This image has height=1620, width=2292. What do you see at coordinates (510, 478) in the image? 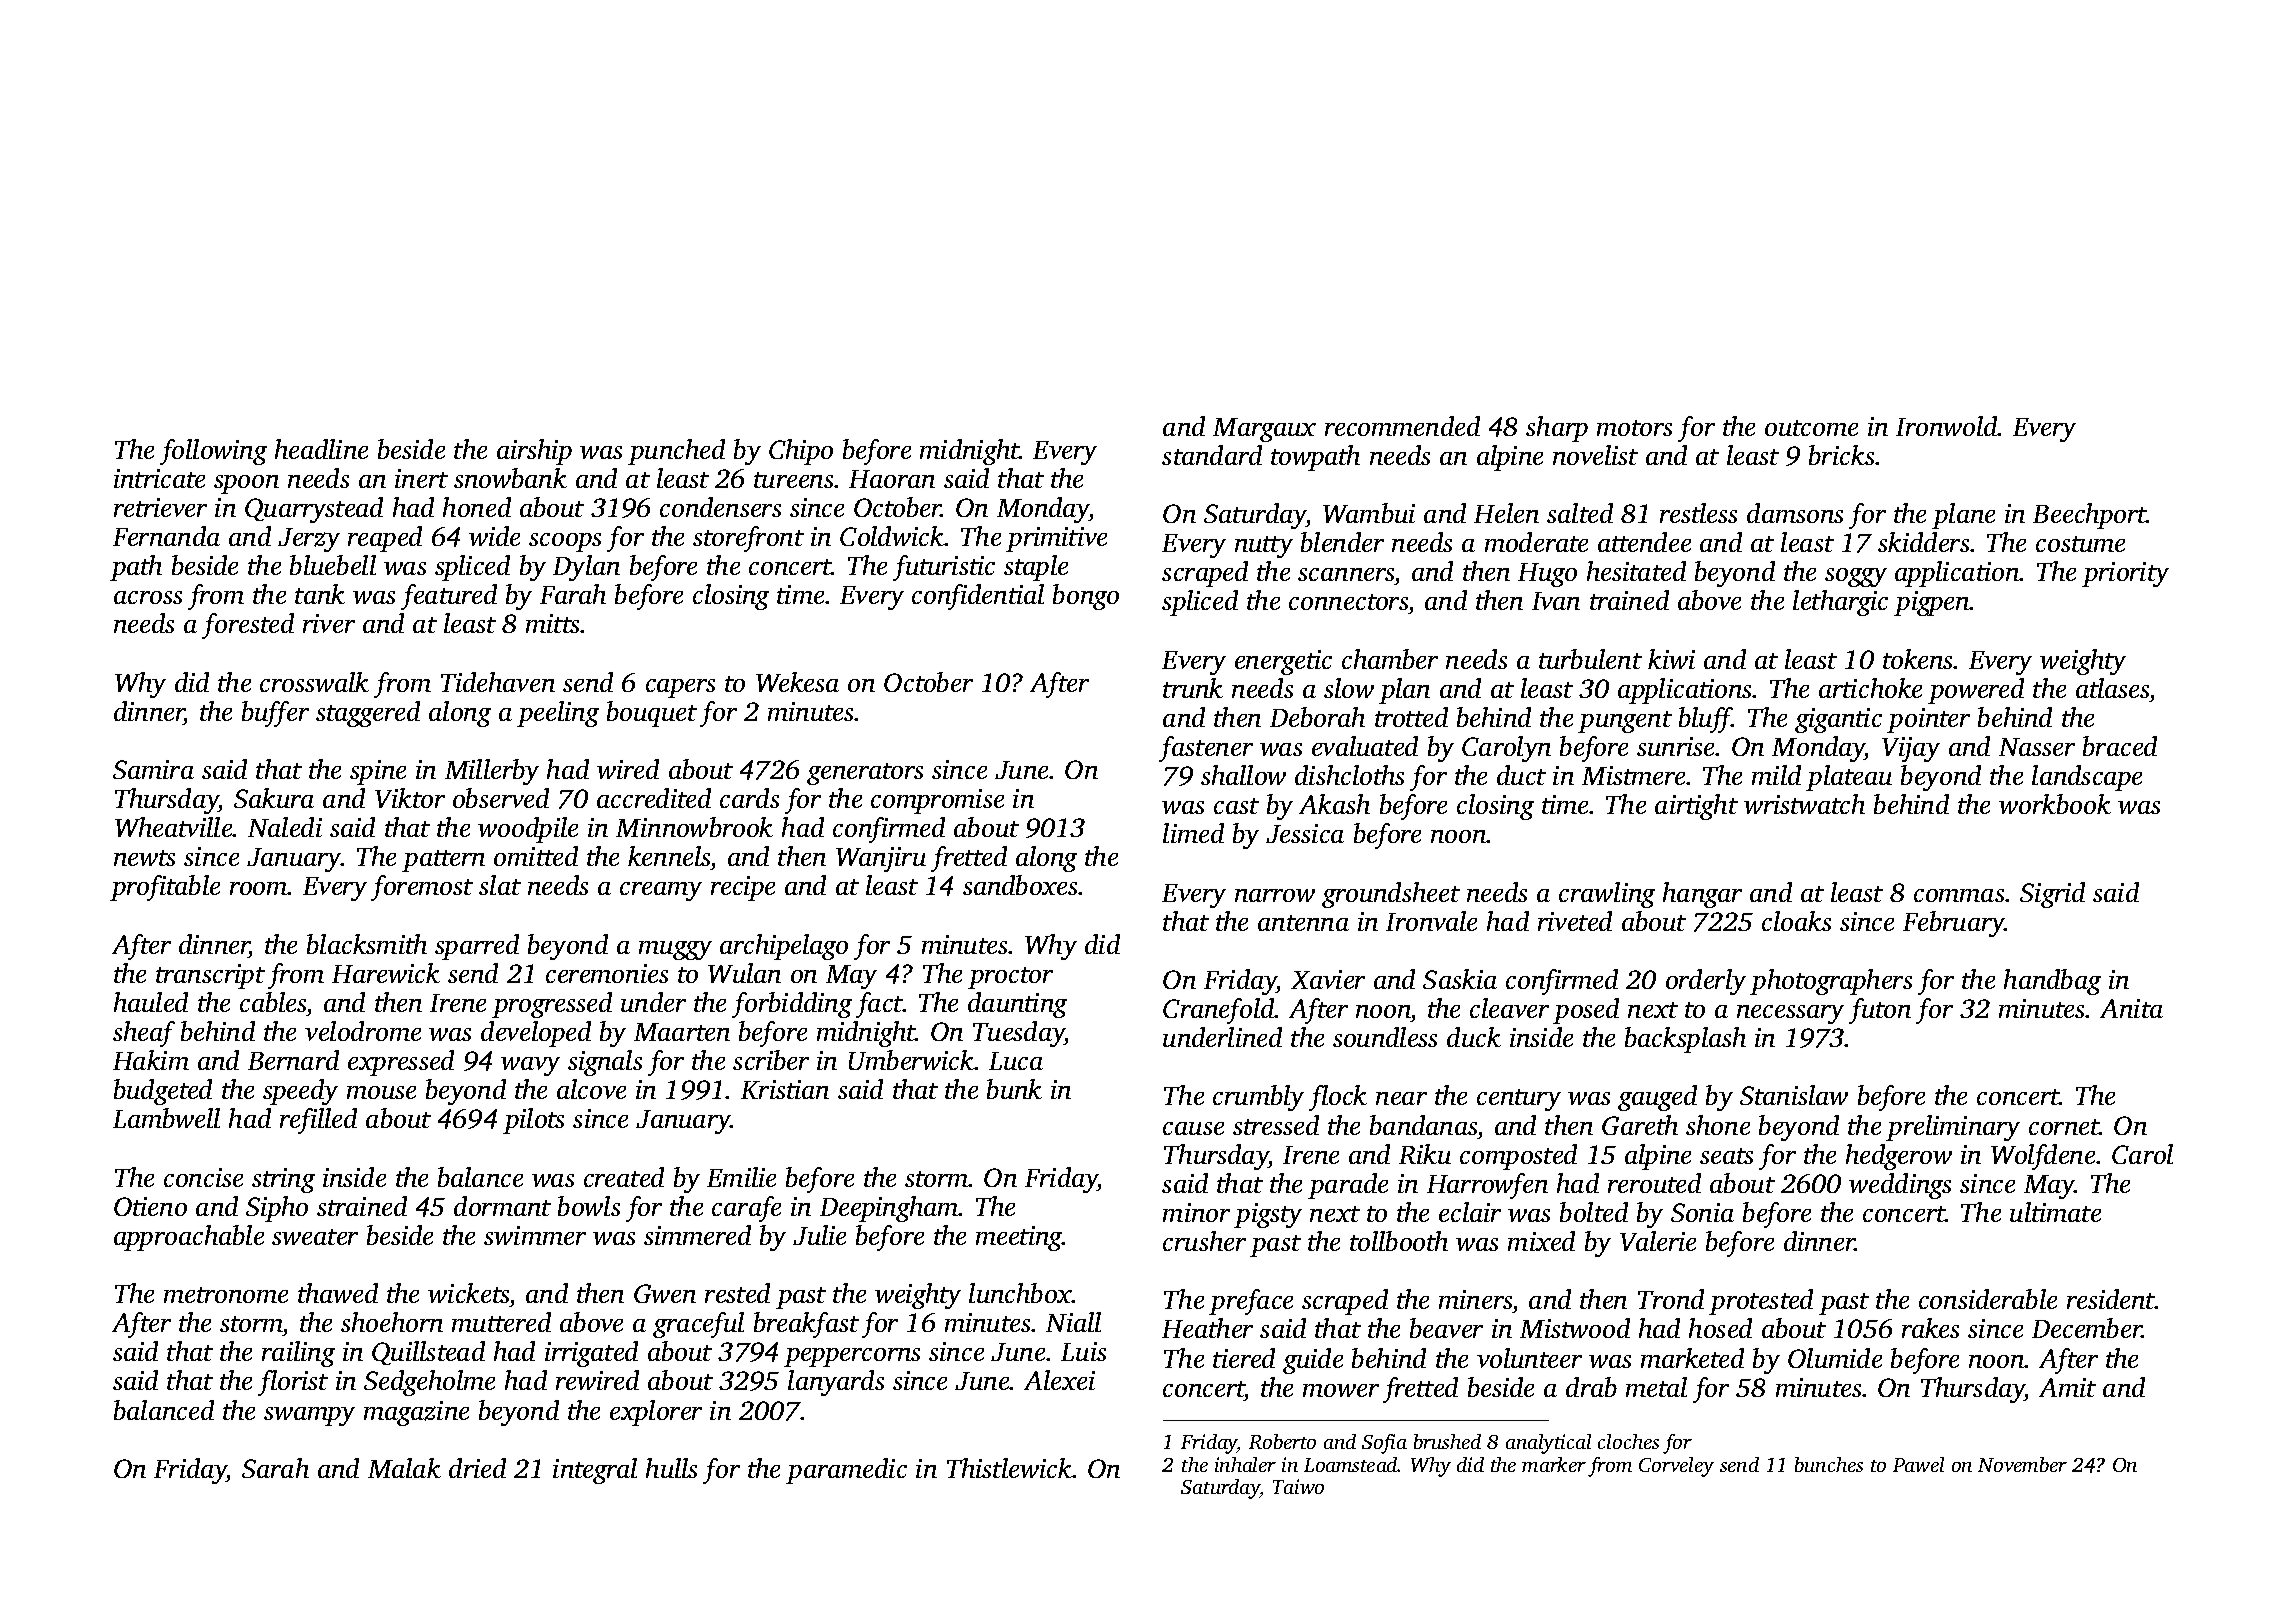
I see `snowbank` at bounding box center [510, 478].
